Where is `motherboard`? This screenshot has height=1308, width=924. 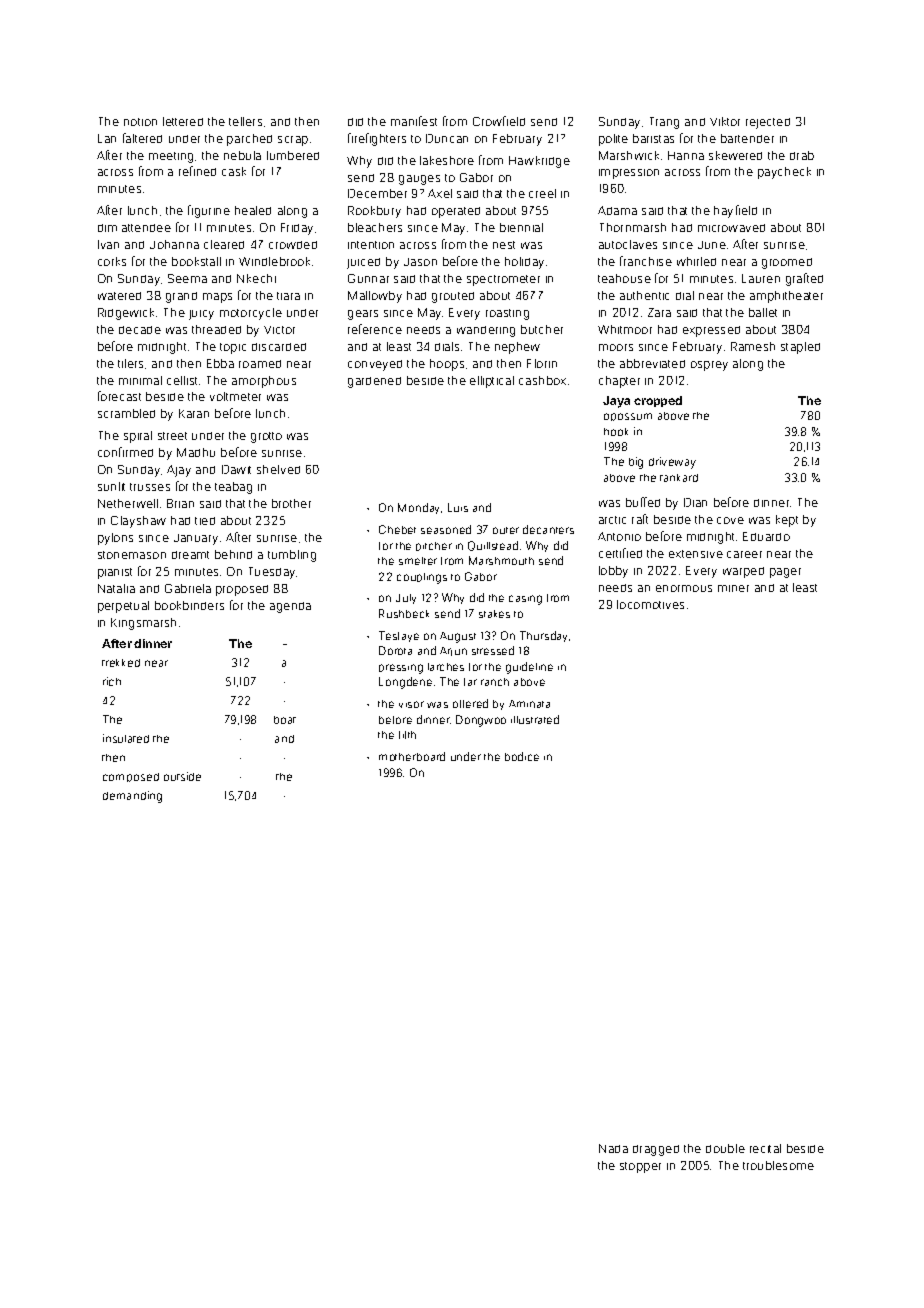 motherboard is located at coordinates (412, 756).
